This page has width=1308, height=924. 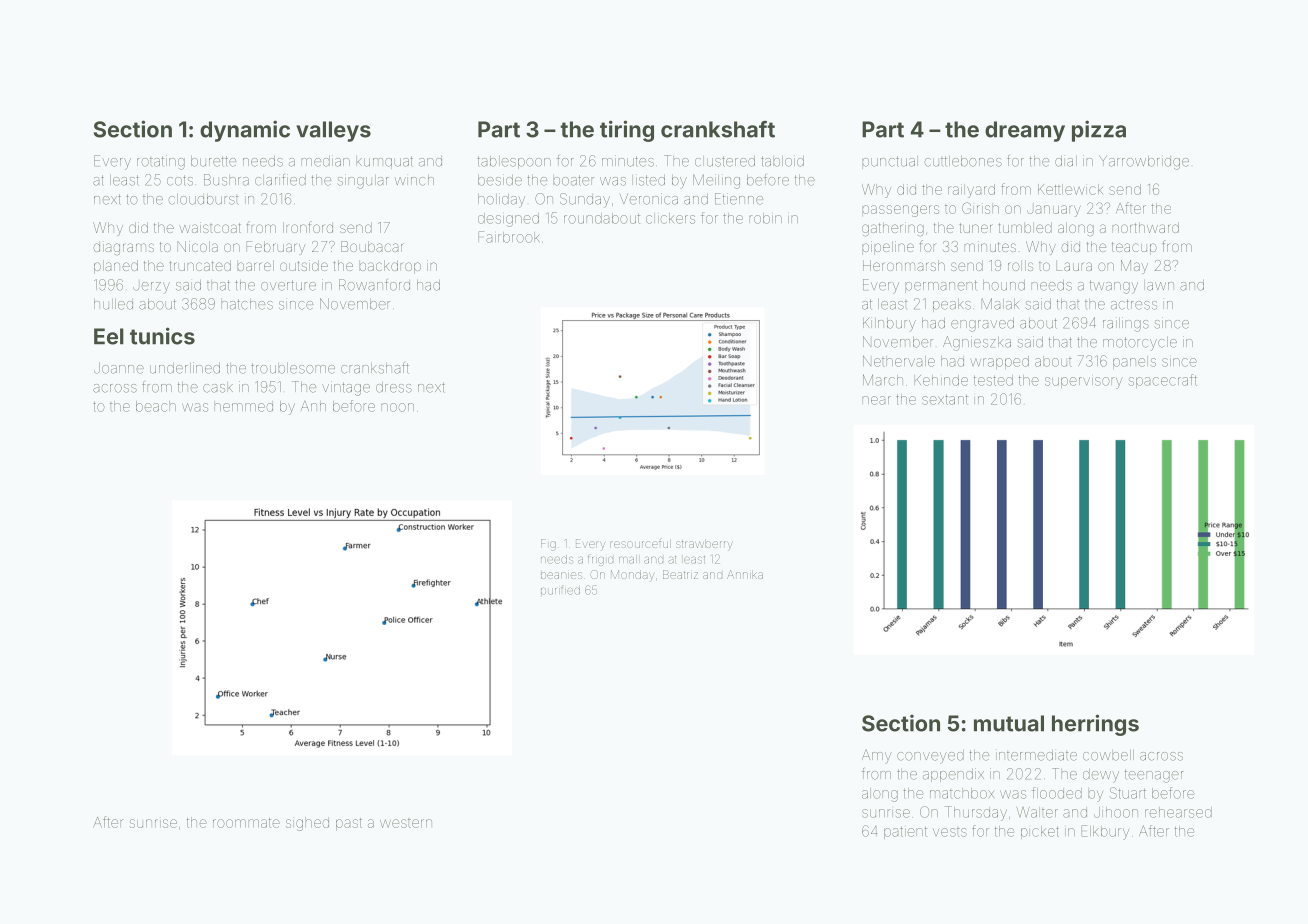 I want to click on wrapped, so click(x=999, y=362).
